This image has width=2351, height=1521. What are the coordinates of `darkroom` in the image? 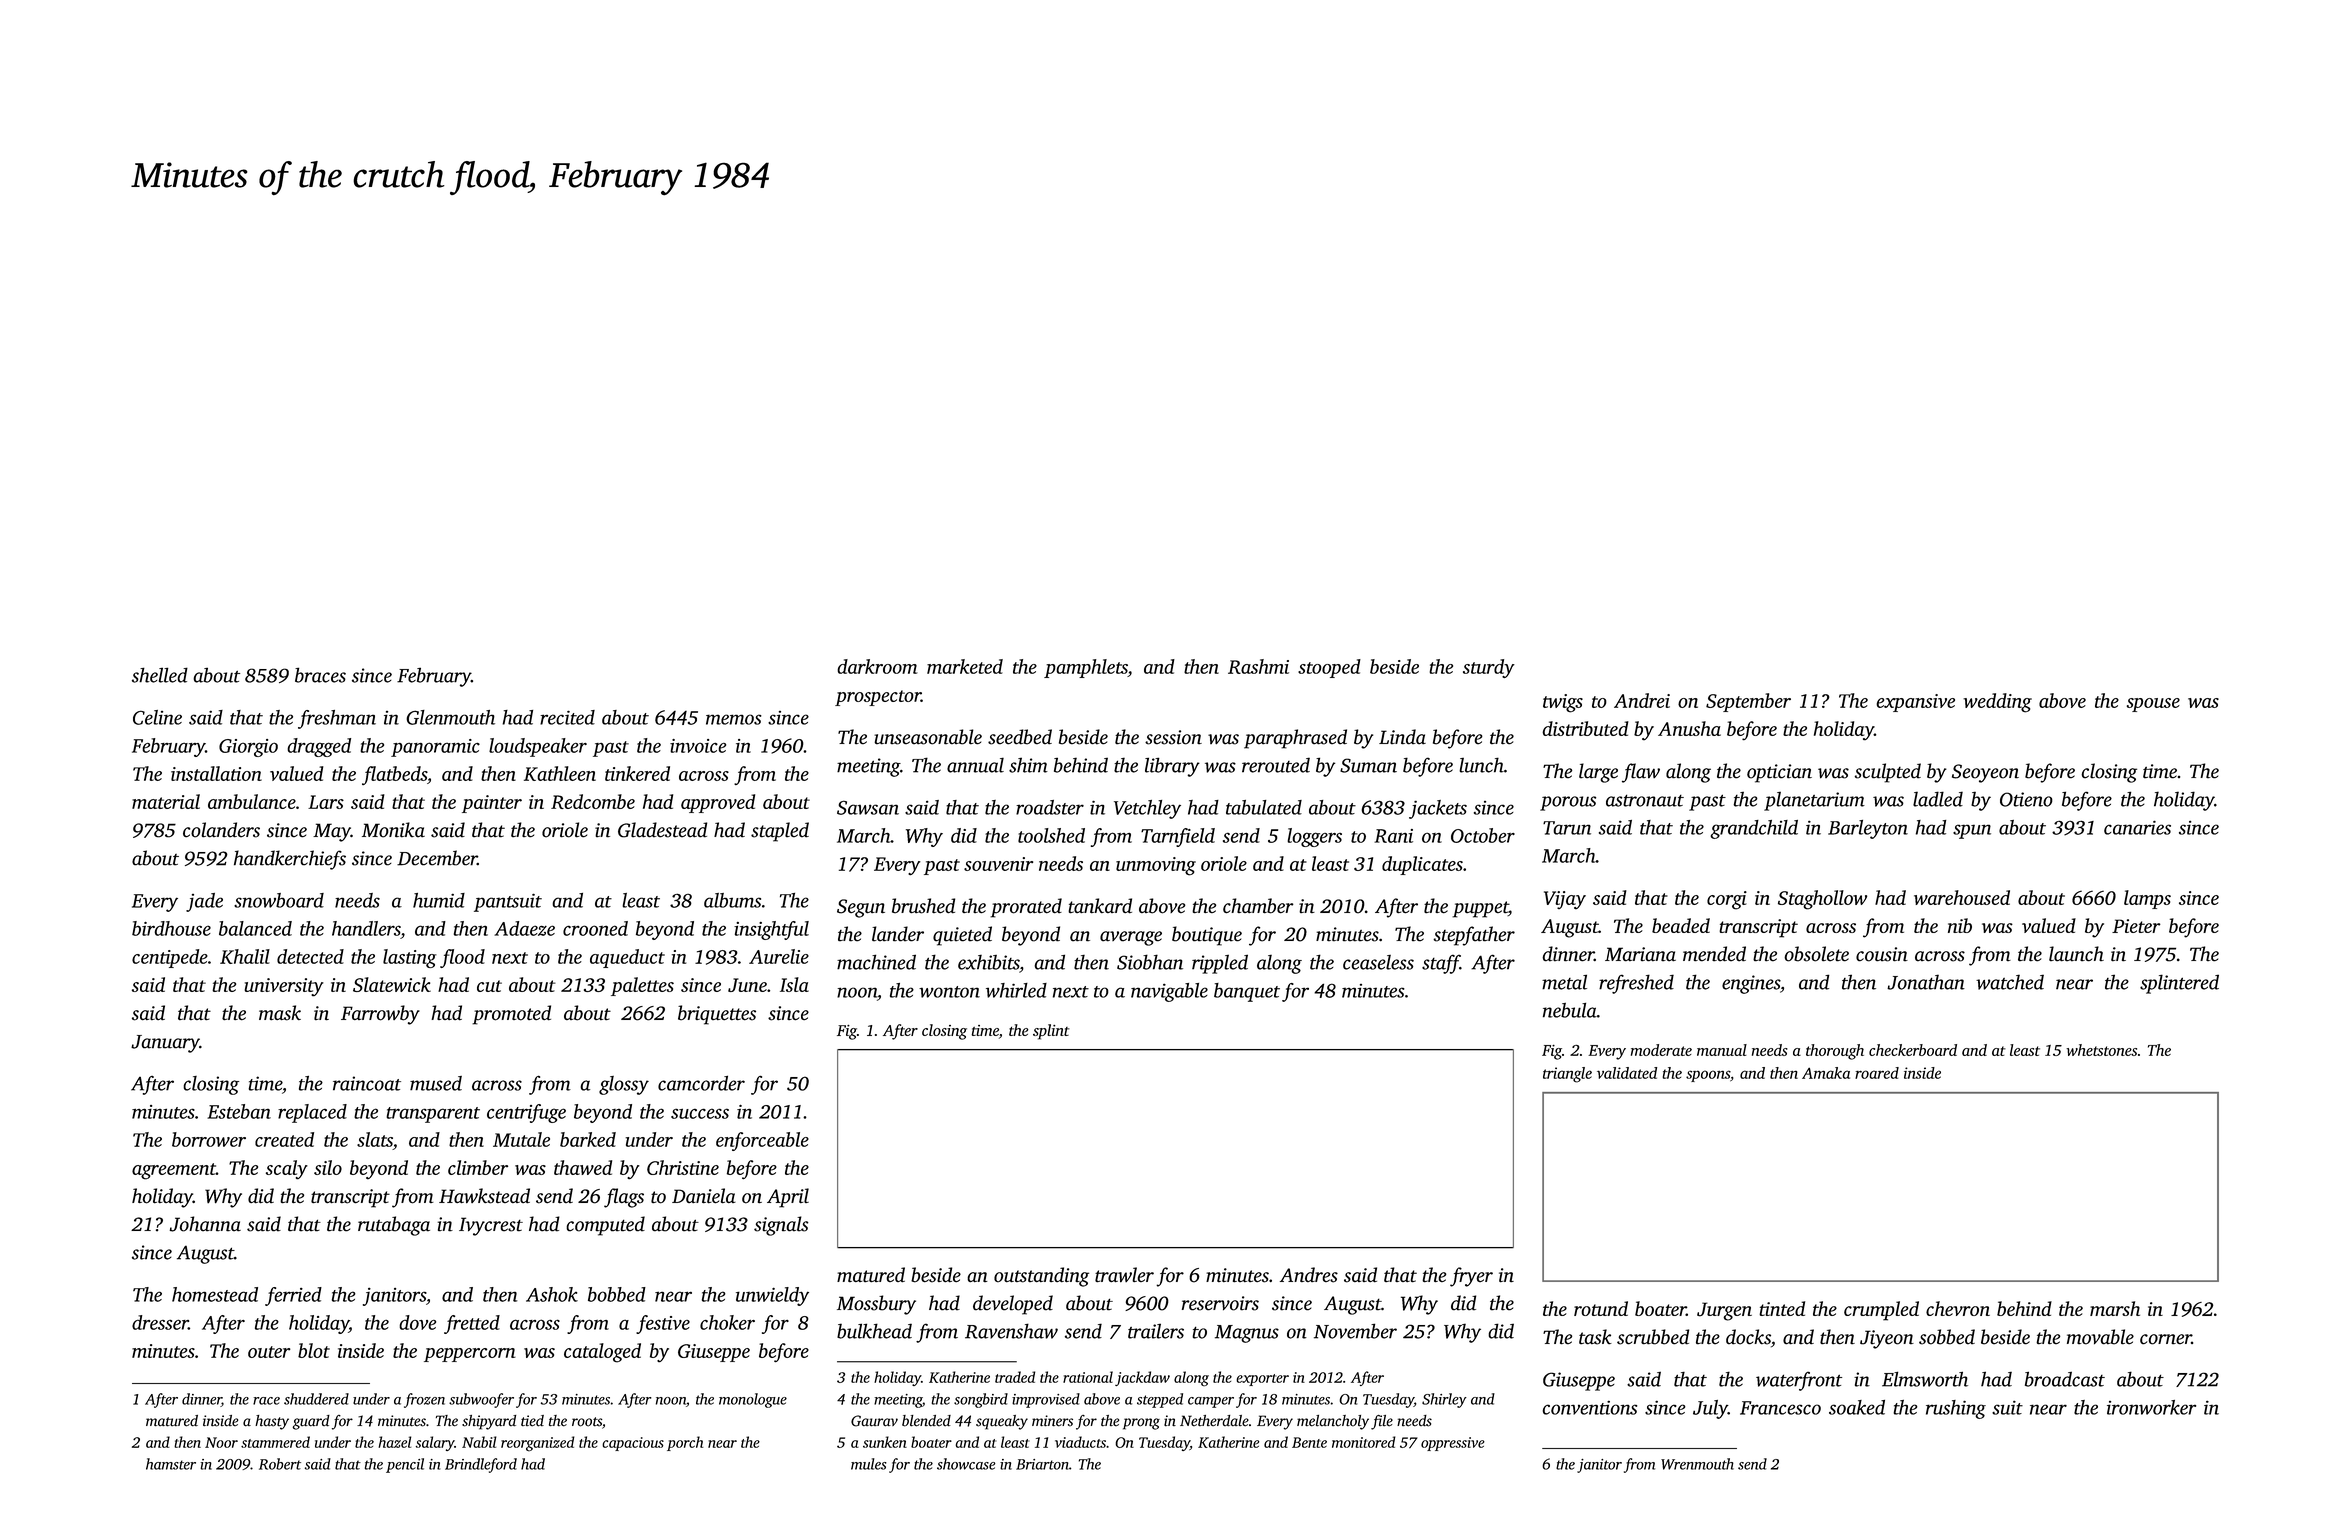 It's located at (878, 666).
